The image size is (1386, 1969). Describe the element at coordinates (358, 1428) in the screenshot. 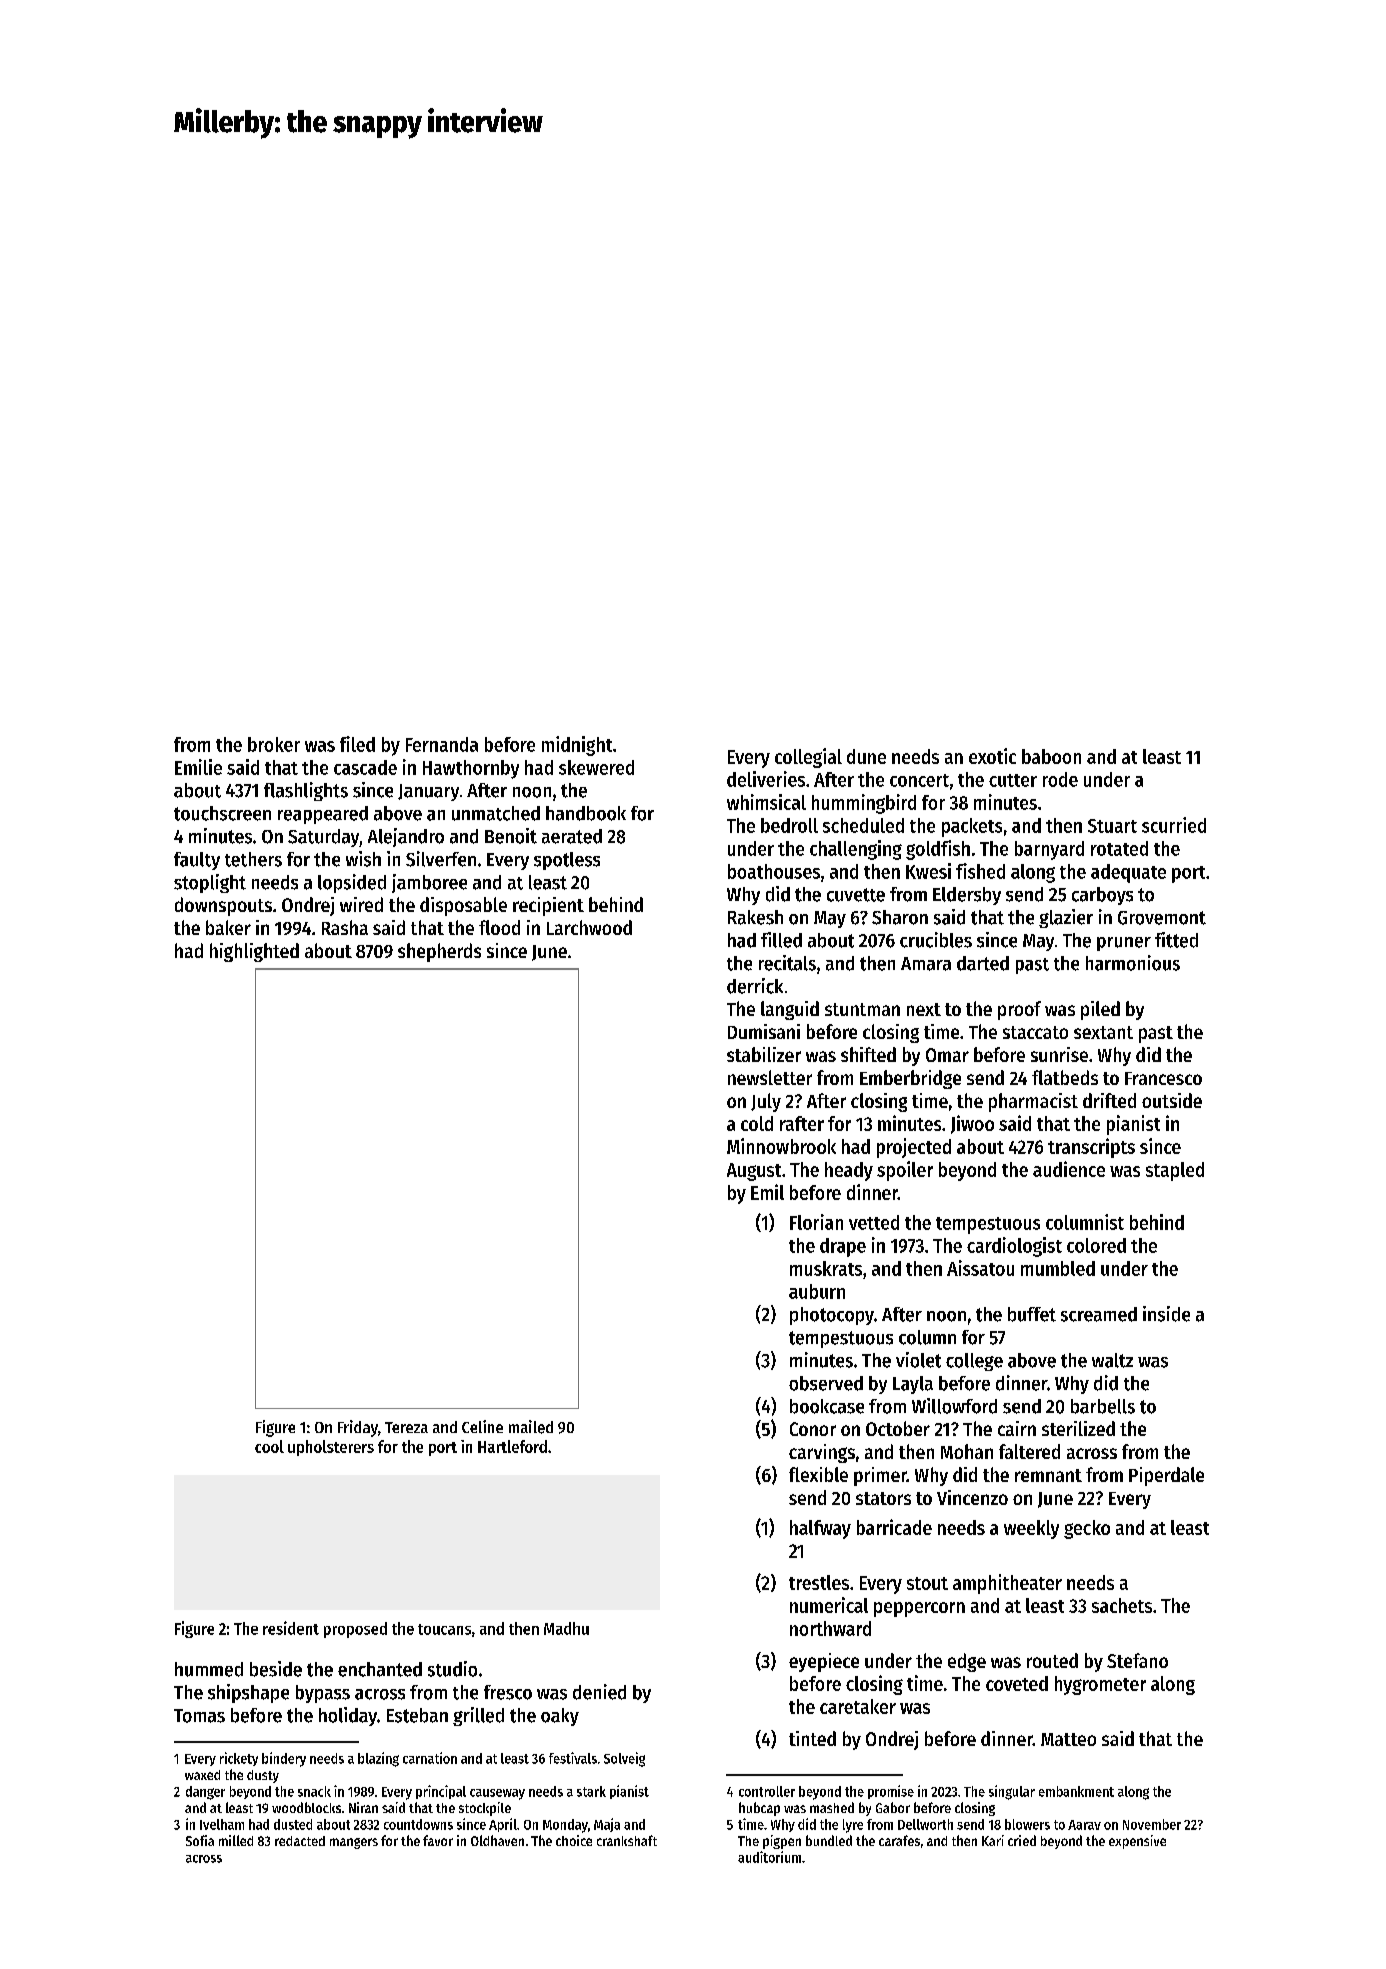

I see `Friday` at that location.
